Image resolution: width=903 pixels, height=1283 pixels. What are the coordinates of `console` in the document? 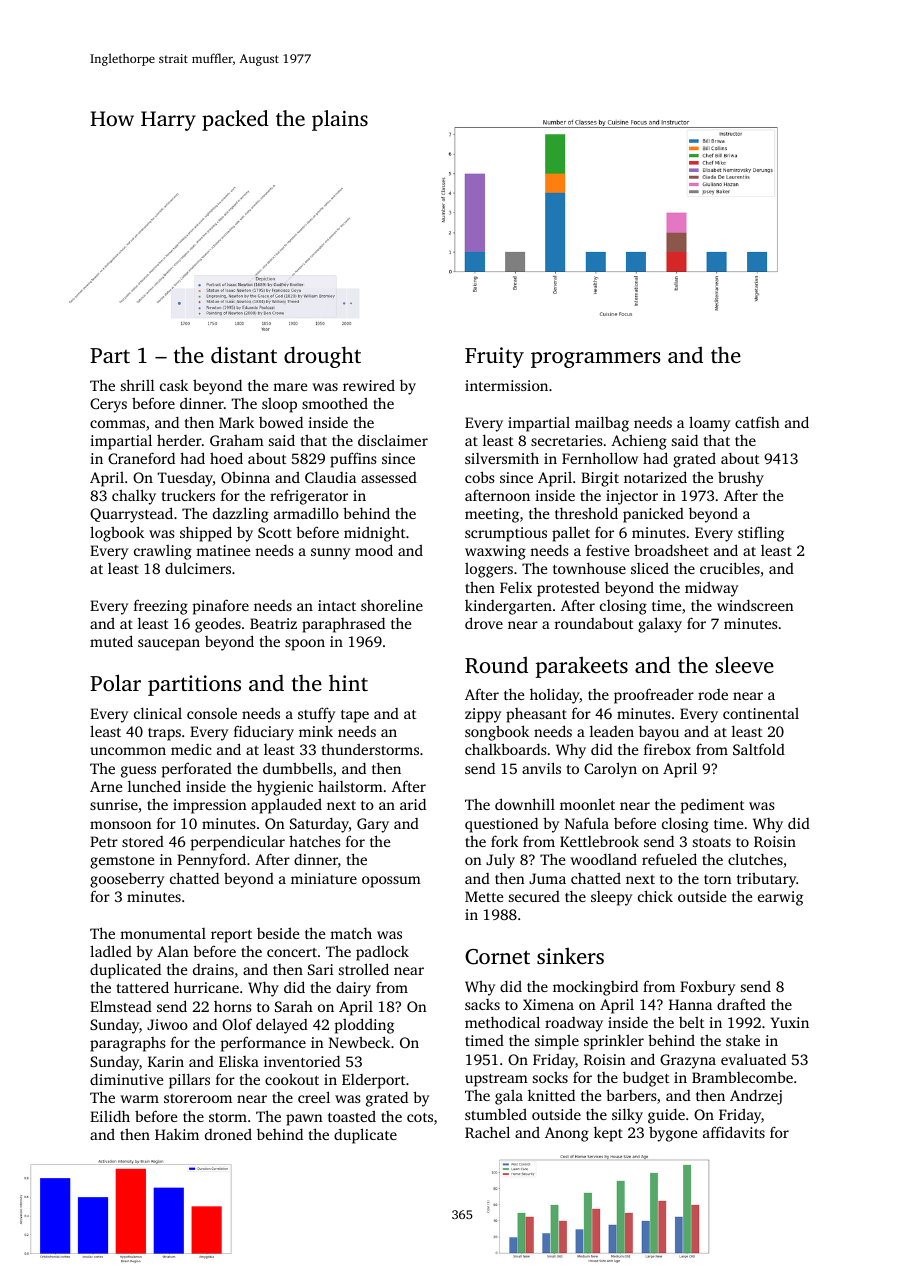 It's located at (212, 713).
